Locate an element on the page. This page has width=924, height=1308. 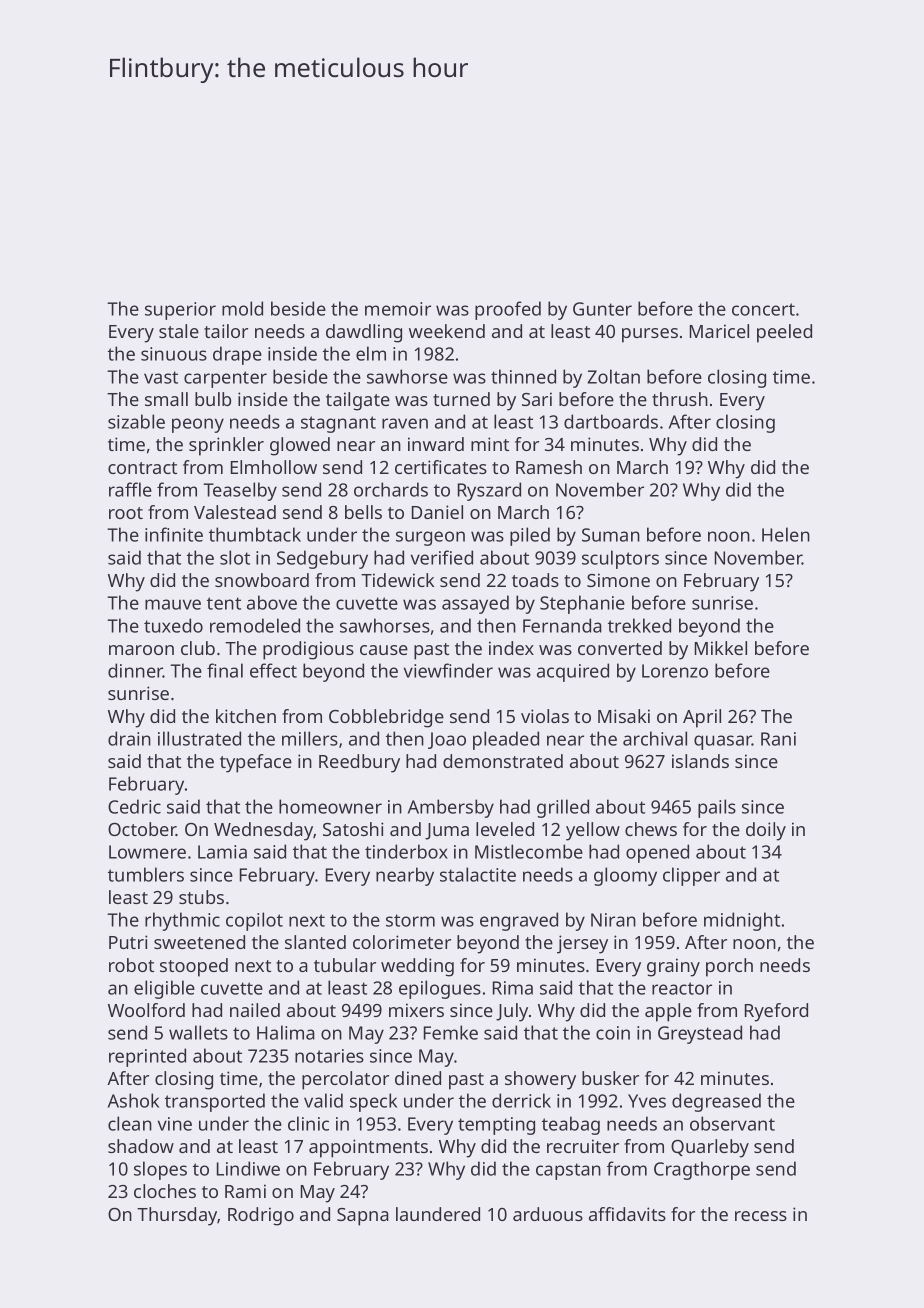
Rodrigo is located at coordinates (261, 1216).
